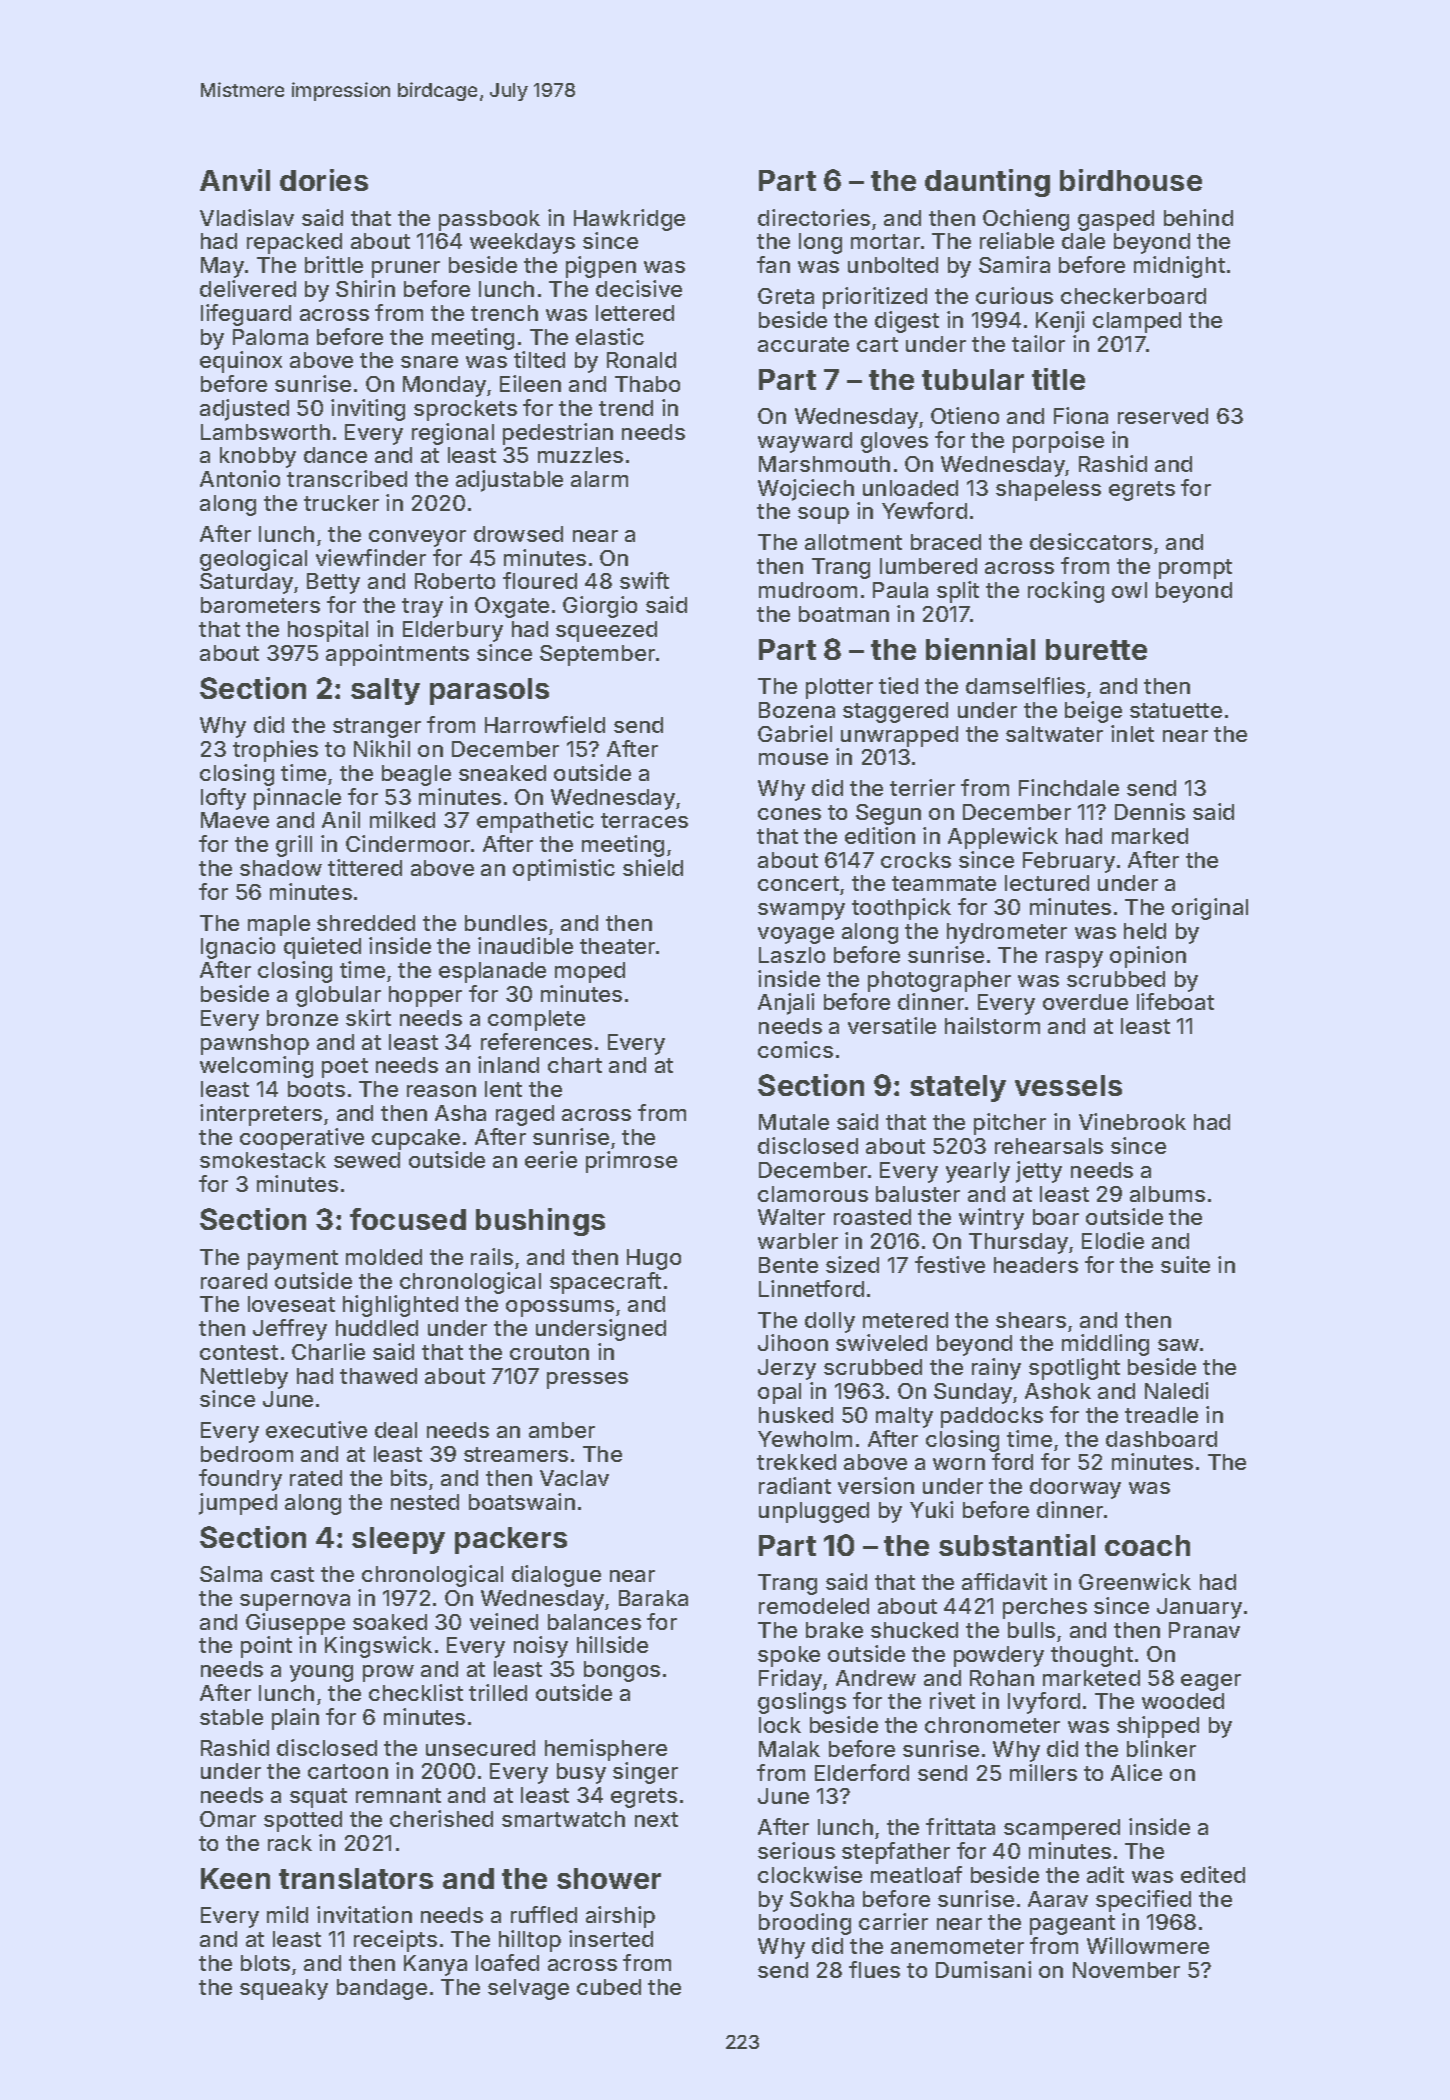 Image resolution: width=1450 pixels, height=2100 pixels. Describe the element at coordinates (1014, 264) in the screenshot. I see `Samira` at that location.
